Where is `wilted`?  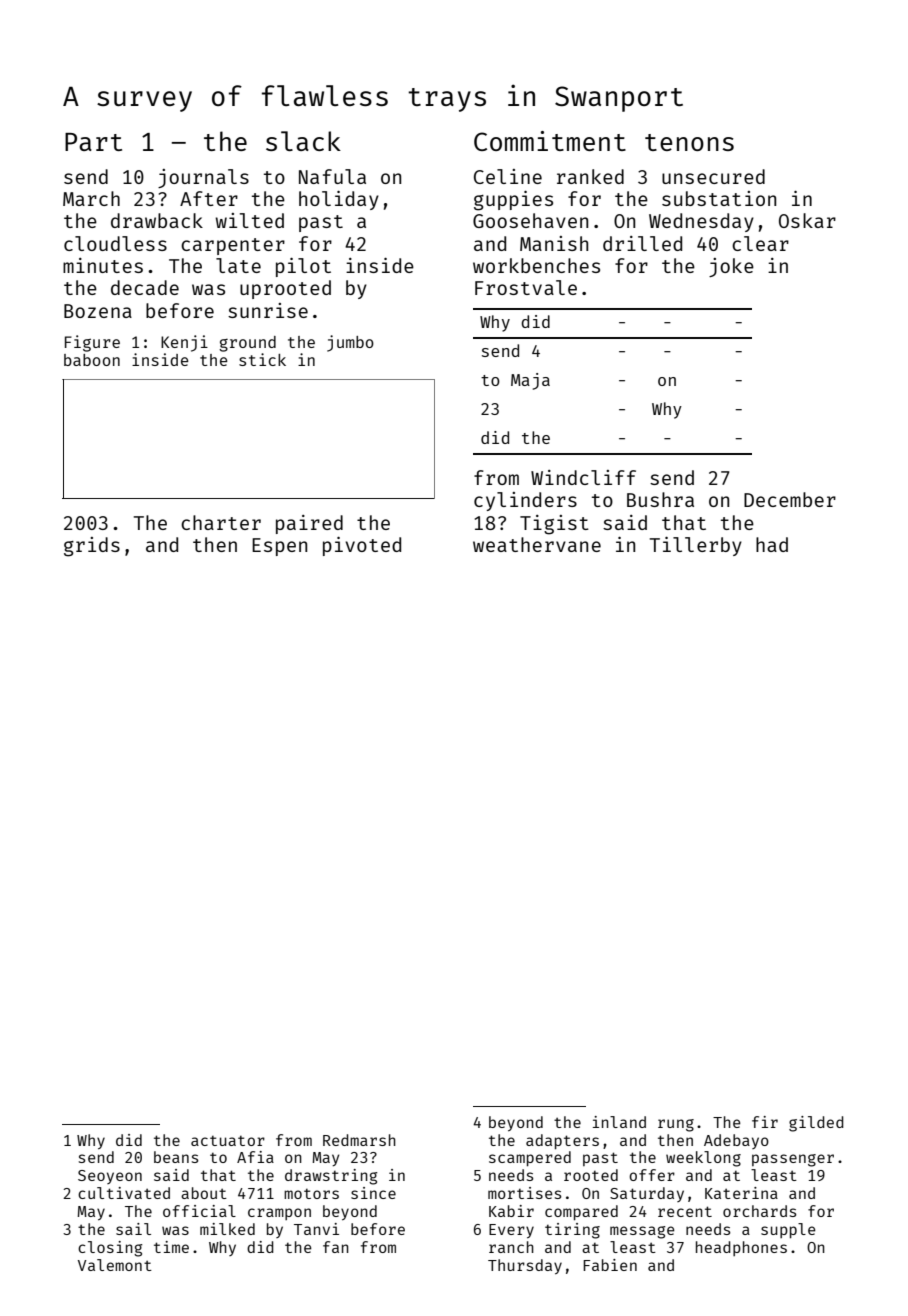 wilted is located at coordinates (250, 220).
